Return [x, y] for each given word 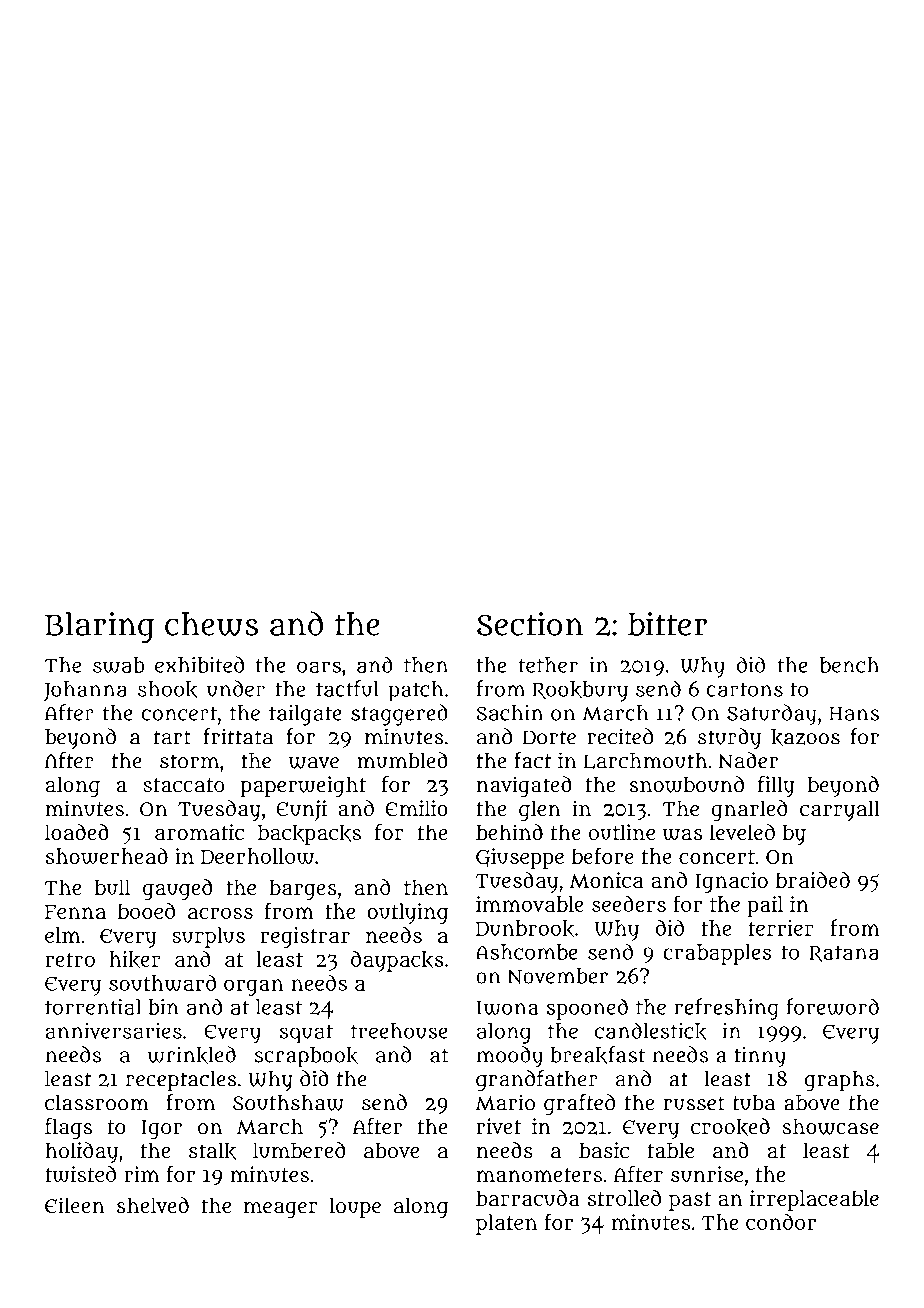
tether [548, 665]
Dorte [549, 737]
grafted [579, 1105]
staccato [183, 785]
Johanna [85, 691]
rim [141, 1174]
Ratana [844, 954]
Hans [854, 713]
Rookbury [580, 691]
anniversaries [114, 1031]
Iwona [508, 1008]
